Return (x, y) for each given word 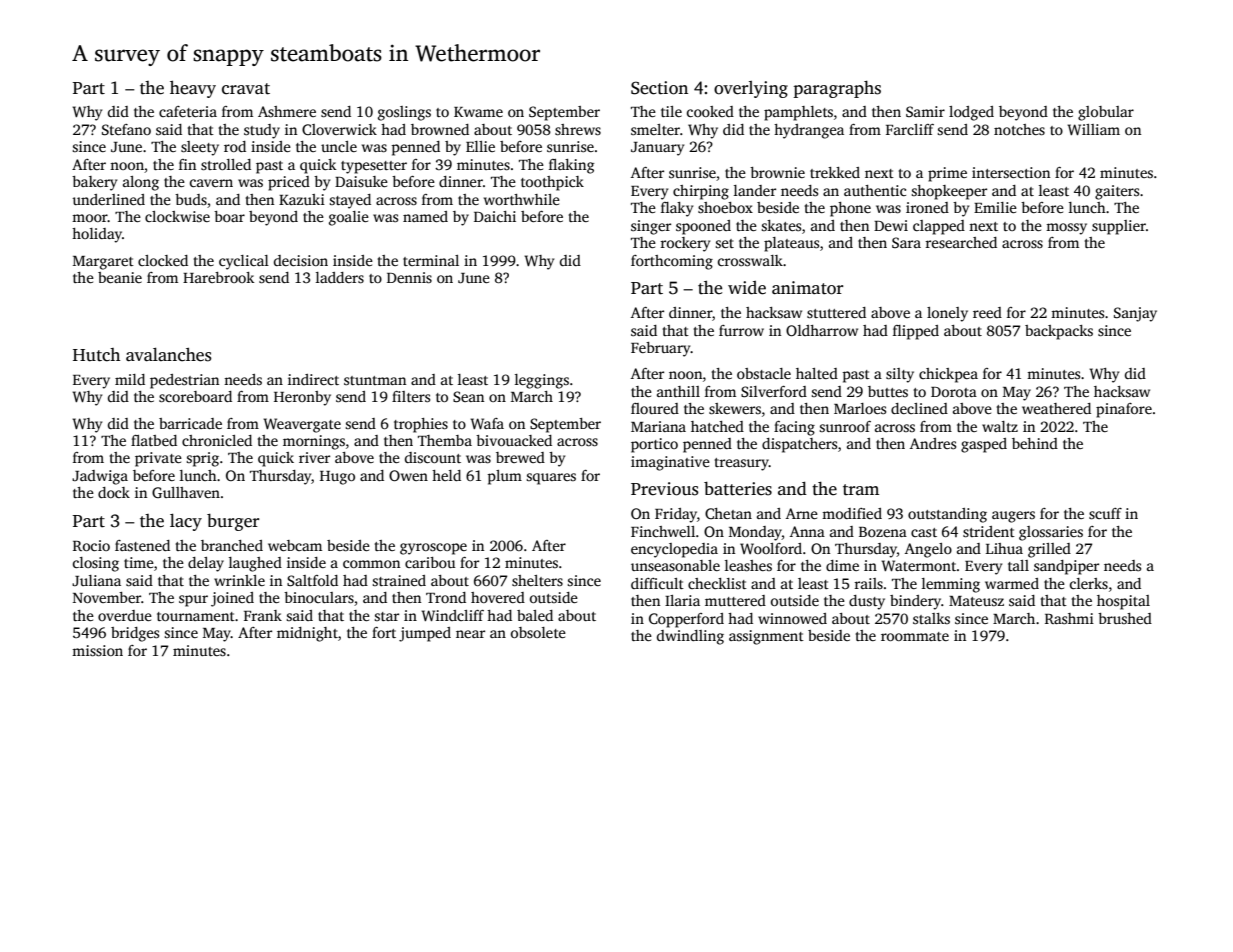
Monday (755, 533)
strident (989, 531)
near (470, 634)
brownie (777, 172)
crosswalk (750, 260)
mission (97, 650)
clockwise (177, 216)
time (139, 562)
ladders (340, 277)
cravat (246, 89)
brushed (1125, 618)
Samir (925, 111)
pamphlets (798, 113)
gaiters (1117, 192)
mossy (1066, 229)
